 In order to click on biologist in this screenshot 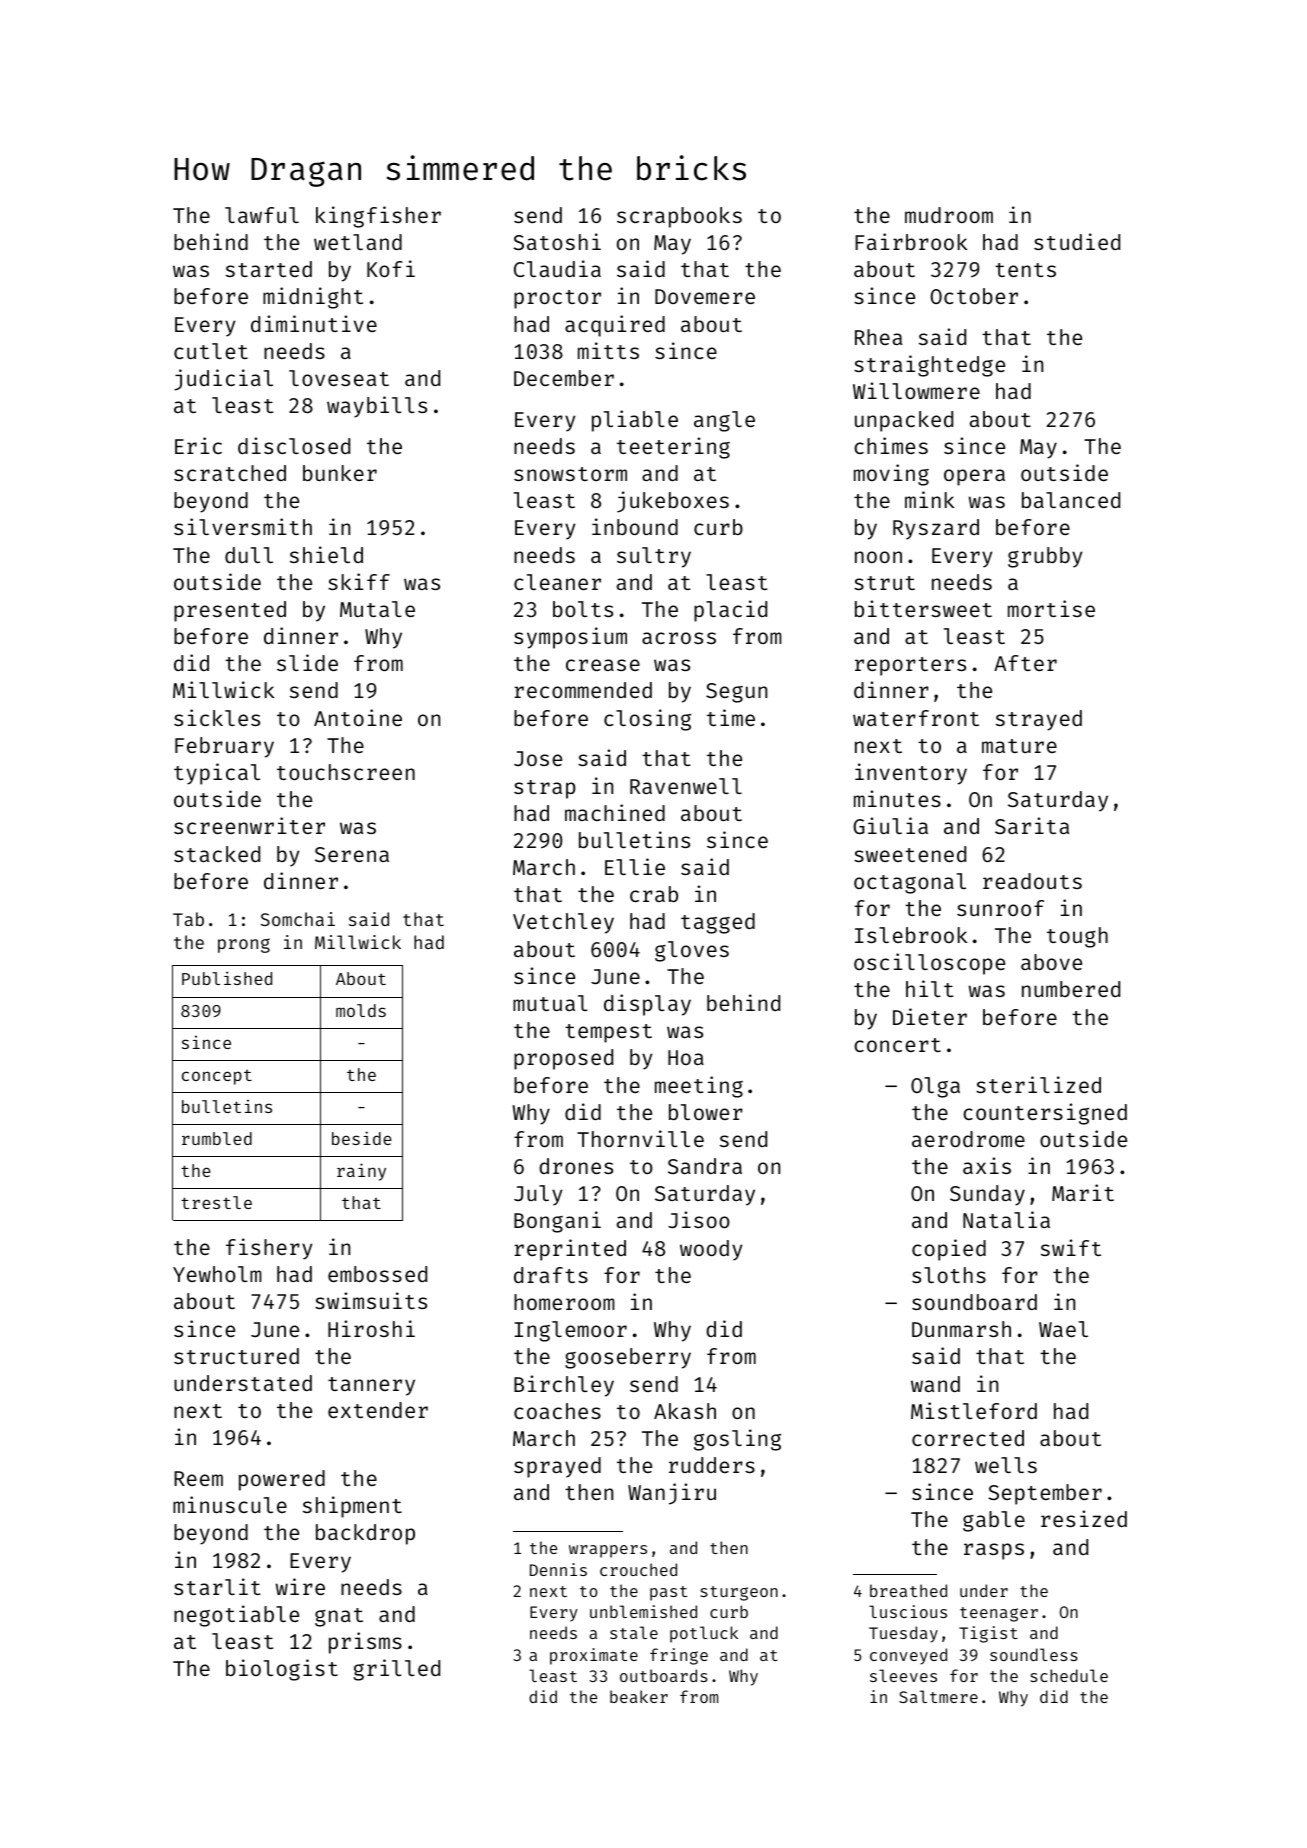, I will do `click(282, 1670)`.
